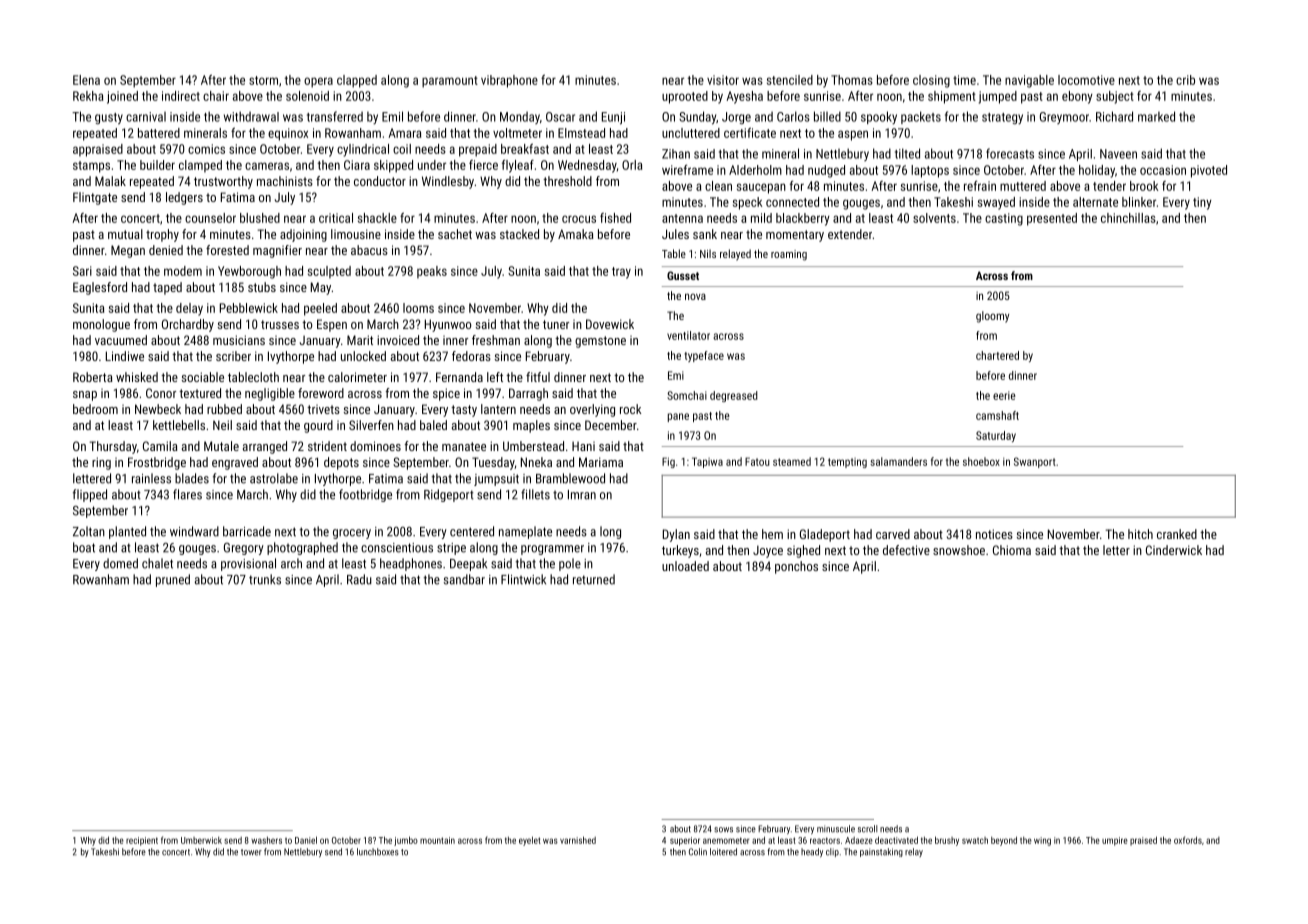  Describe the element at coordinates (852, 80) in the screenshot. I see `Thomas` at that location.
